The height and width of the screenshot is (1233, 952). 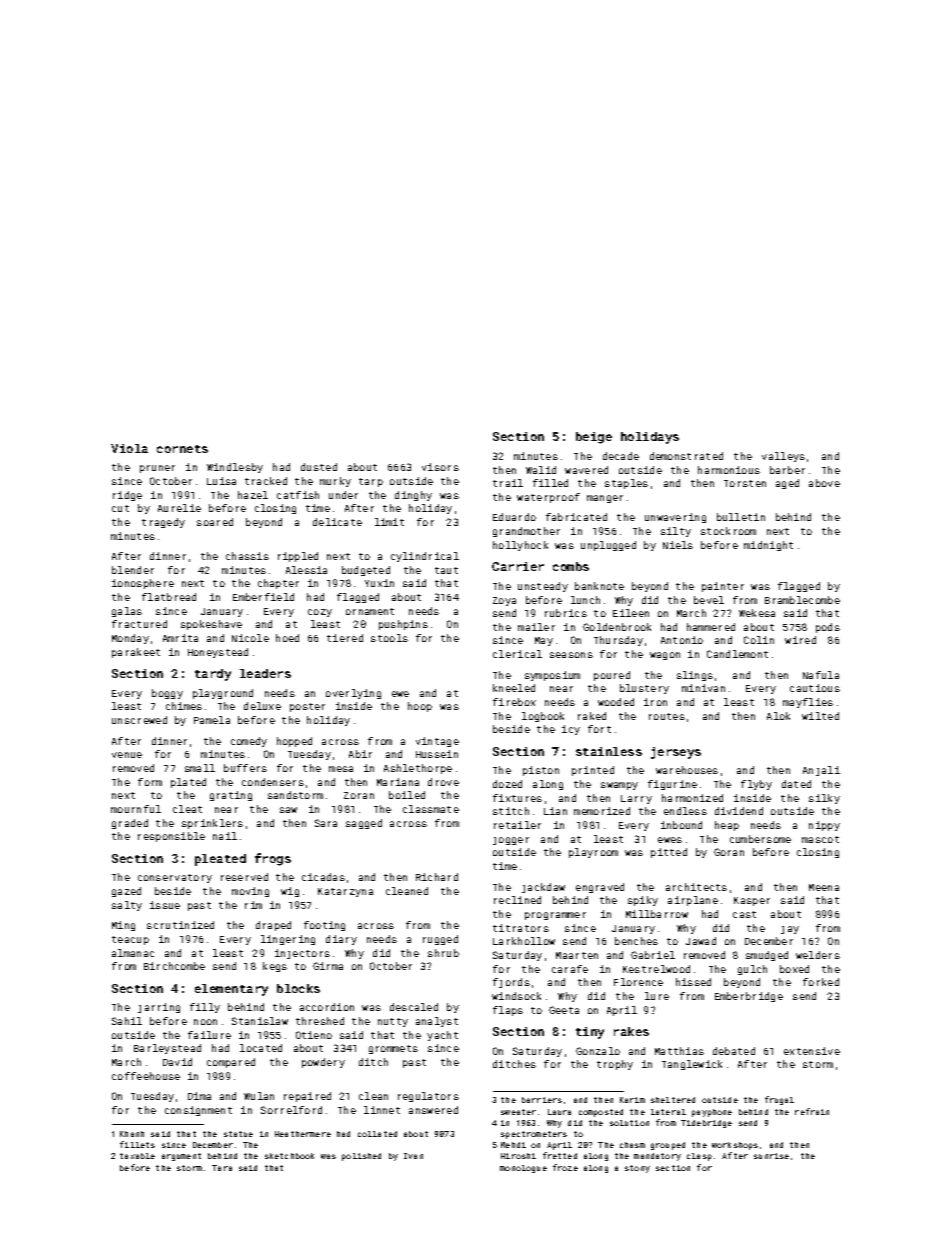 I want to click on jogger, so click(x=511, y=841).
